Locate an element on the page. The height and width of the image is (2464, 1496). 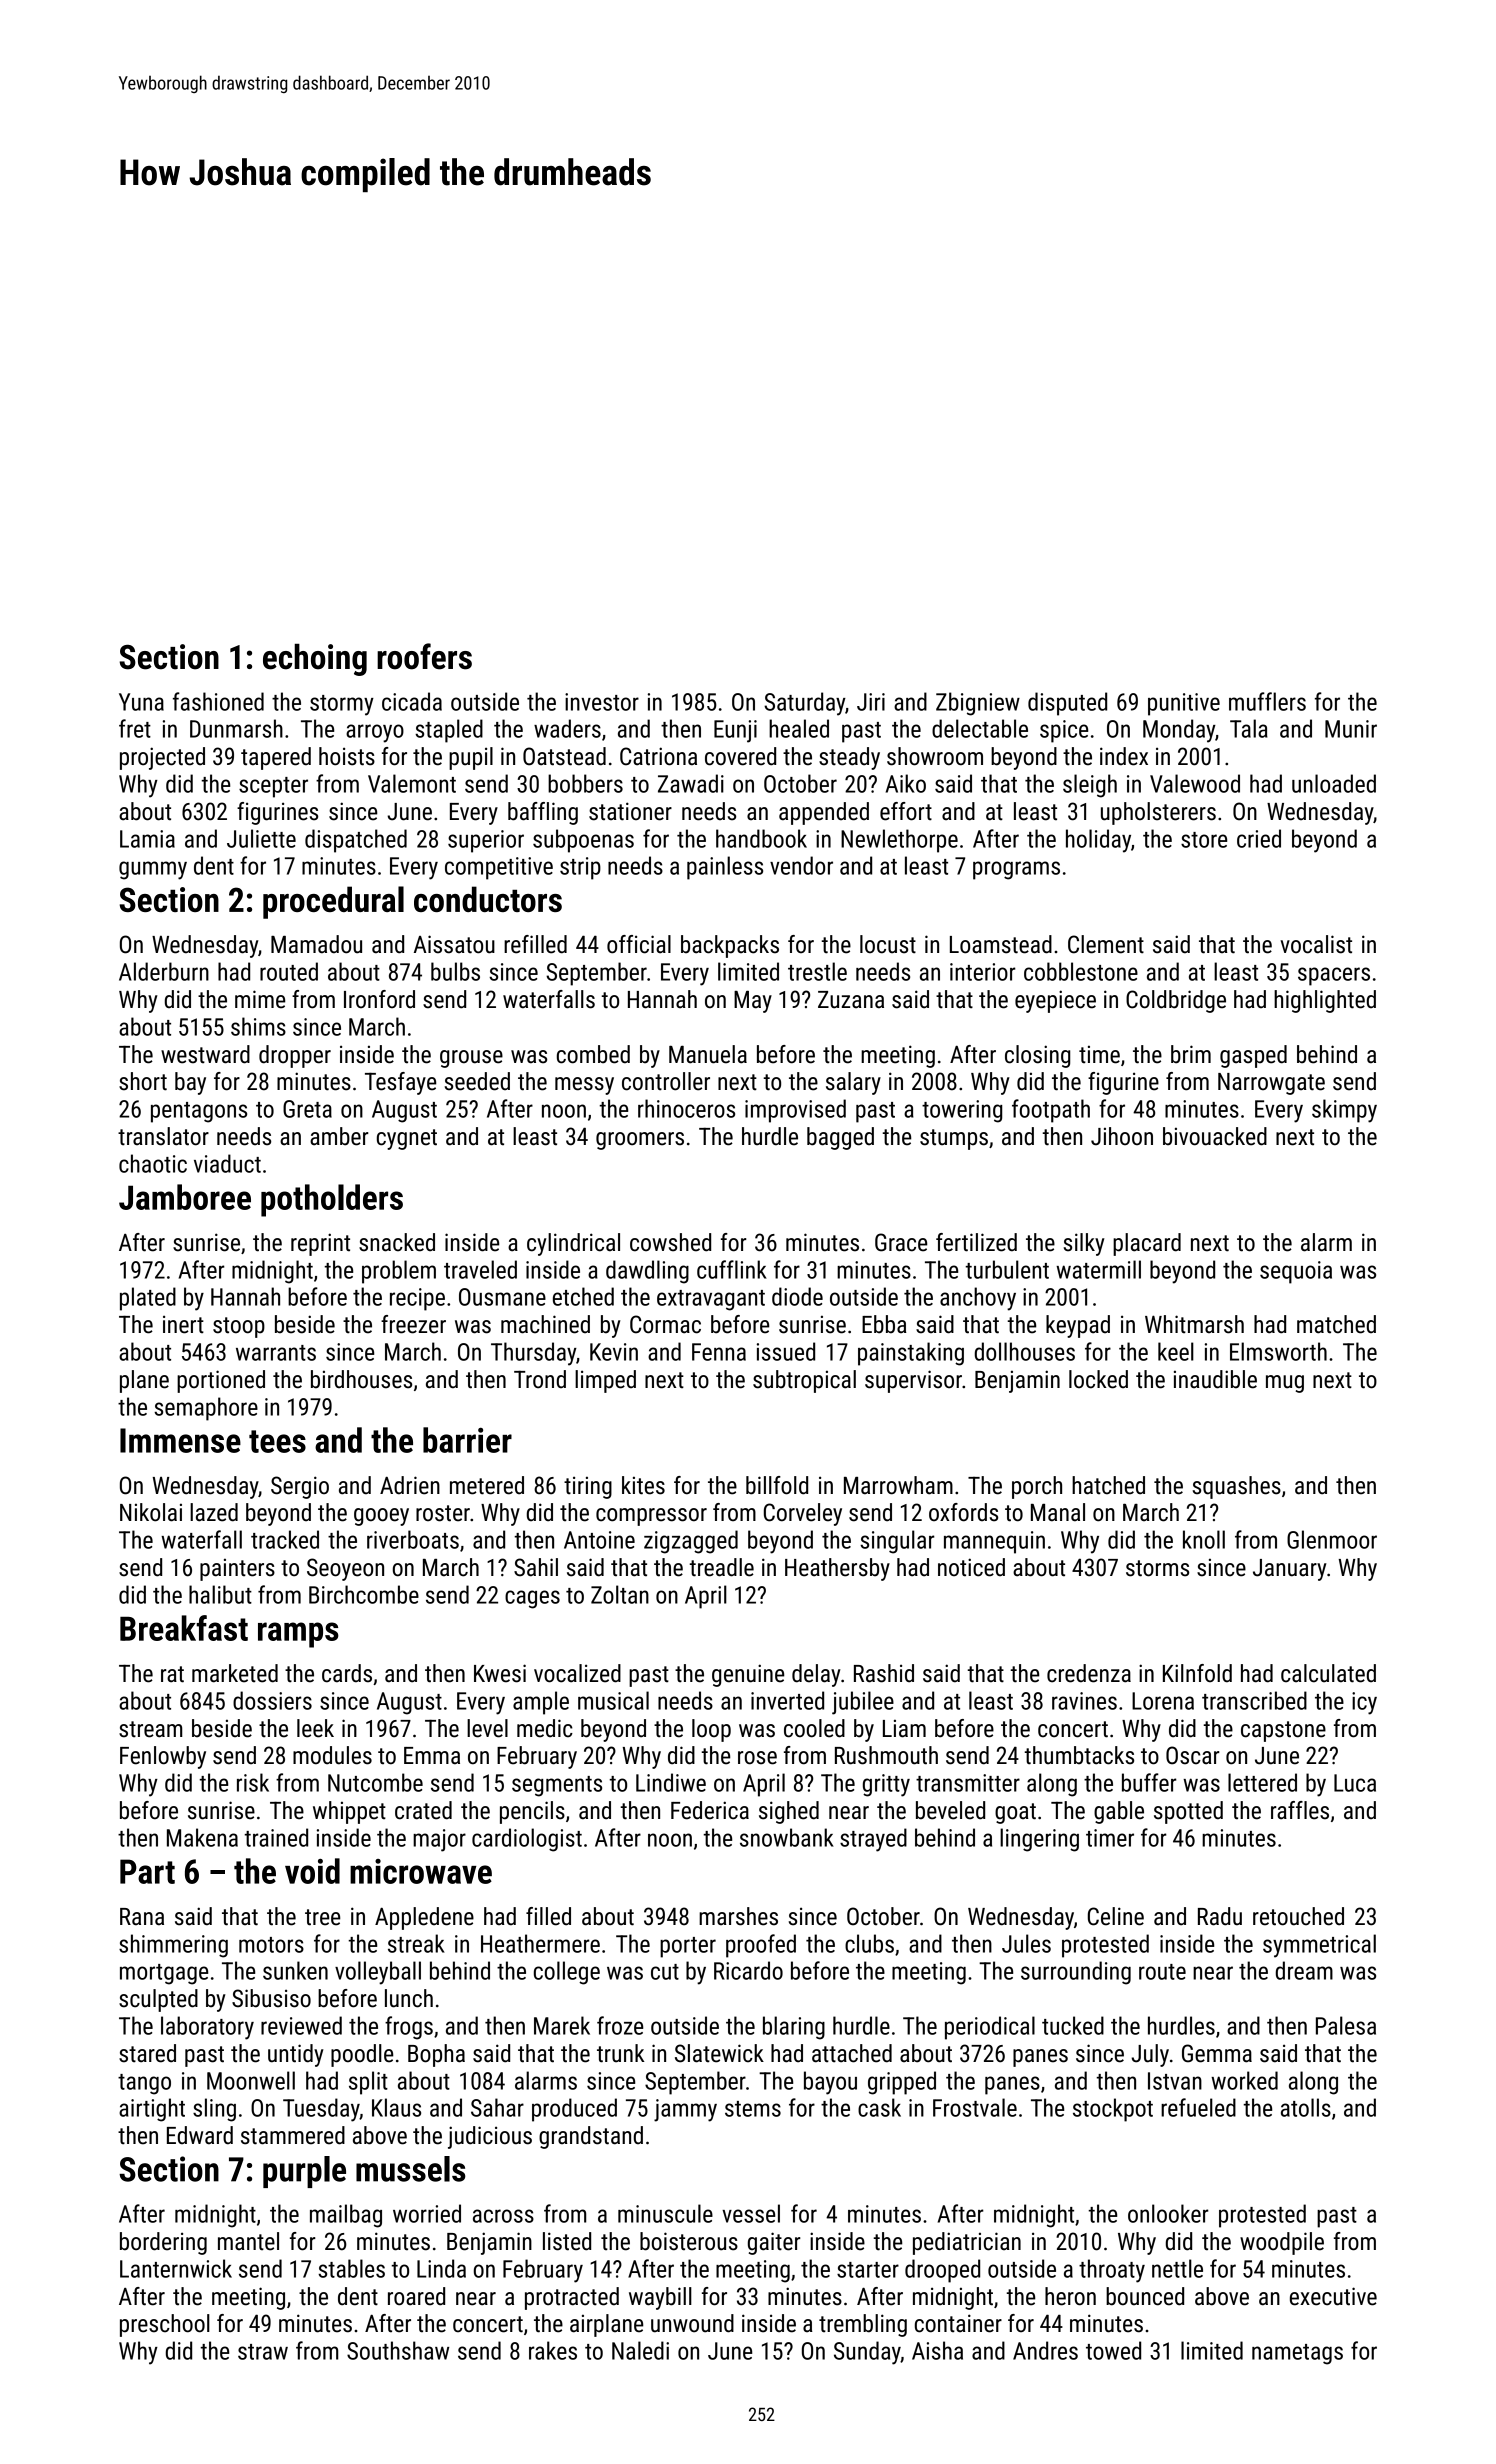
stared is located at coordinates (147, 2053).
